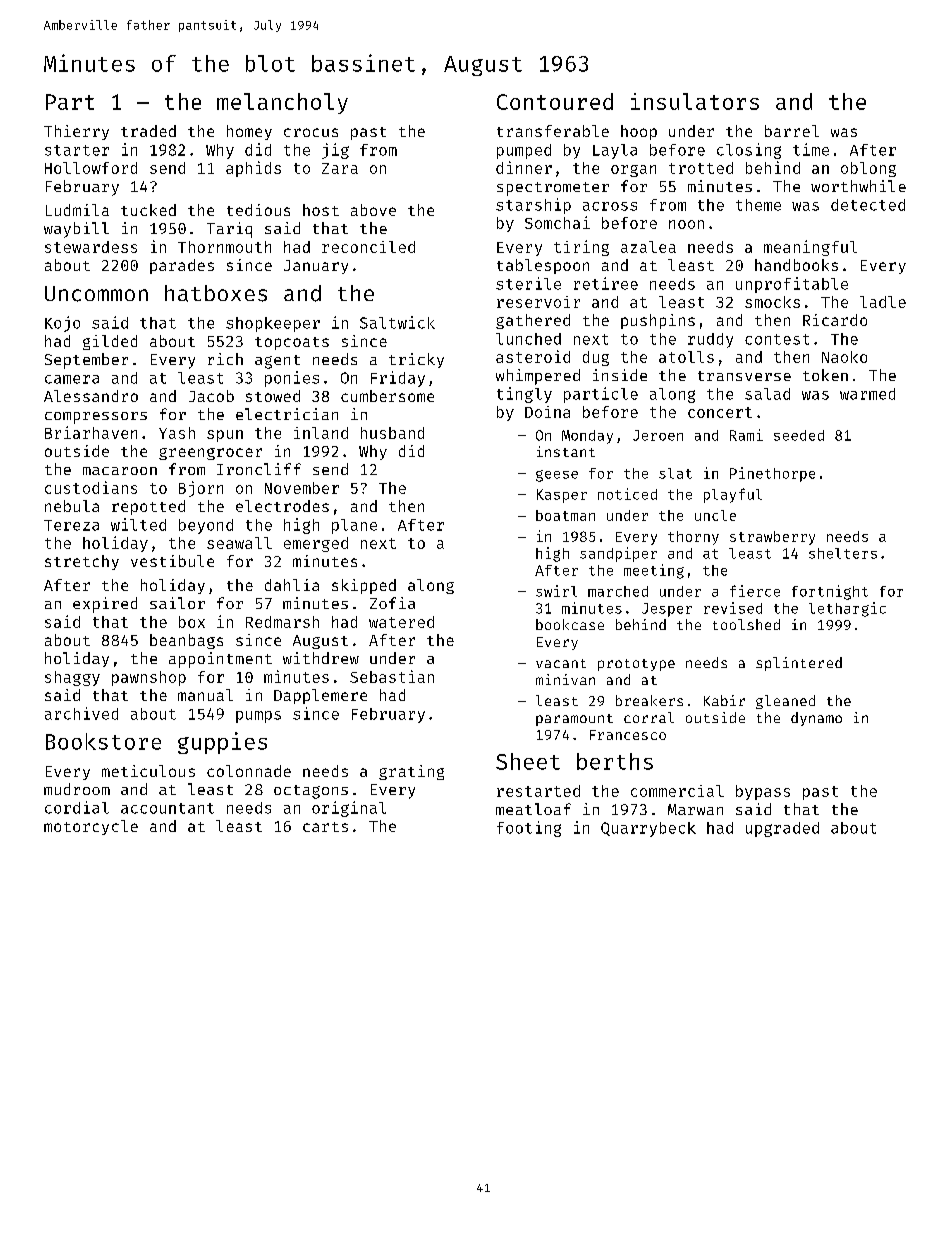 This document has height=1233, width=952. I want to click on shelters, so click(843, 553).
